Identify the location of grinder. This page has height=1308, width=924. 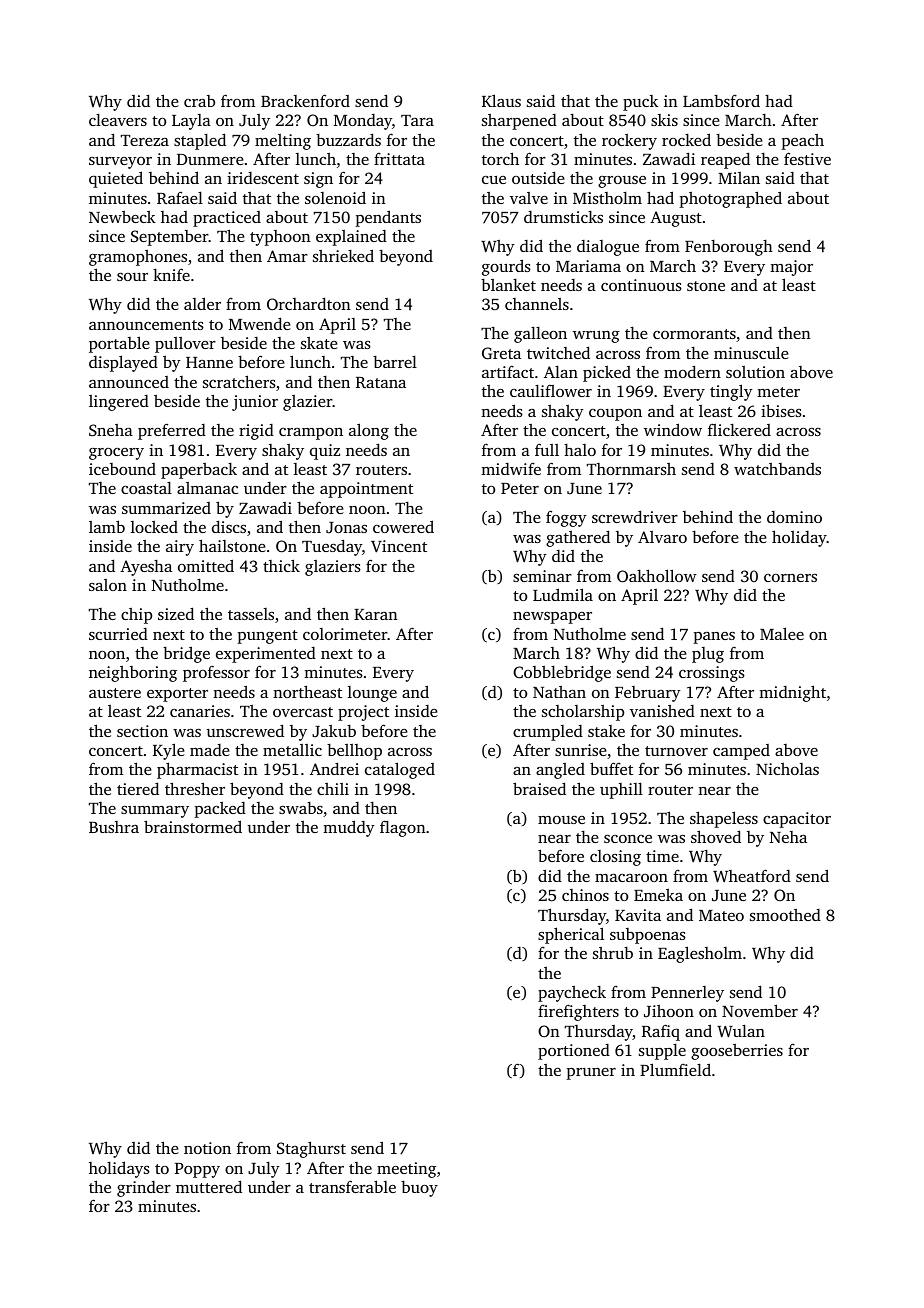
(144, 1189).
